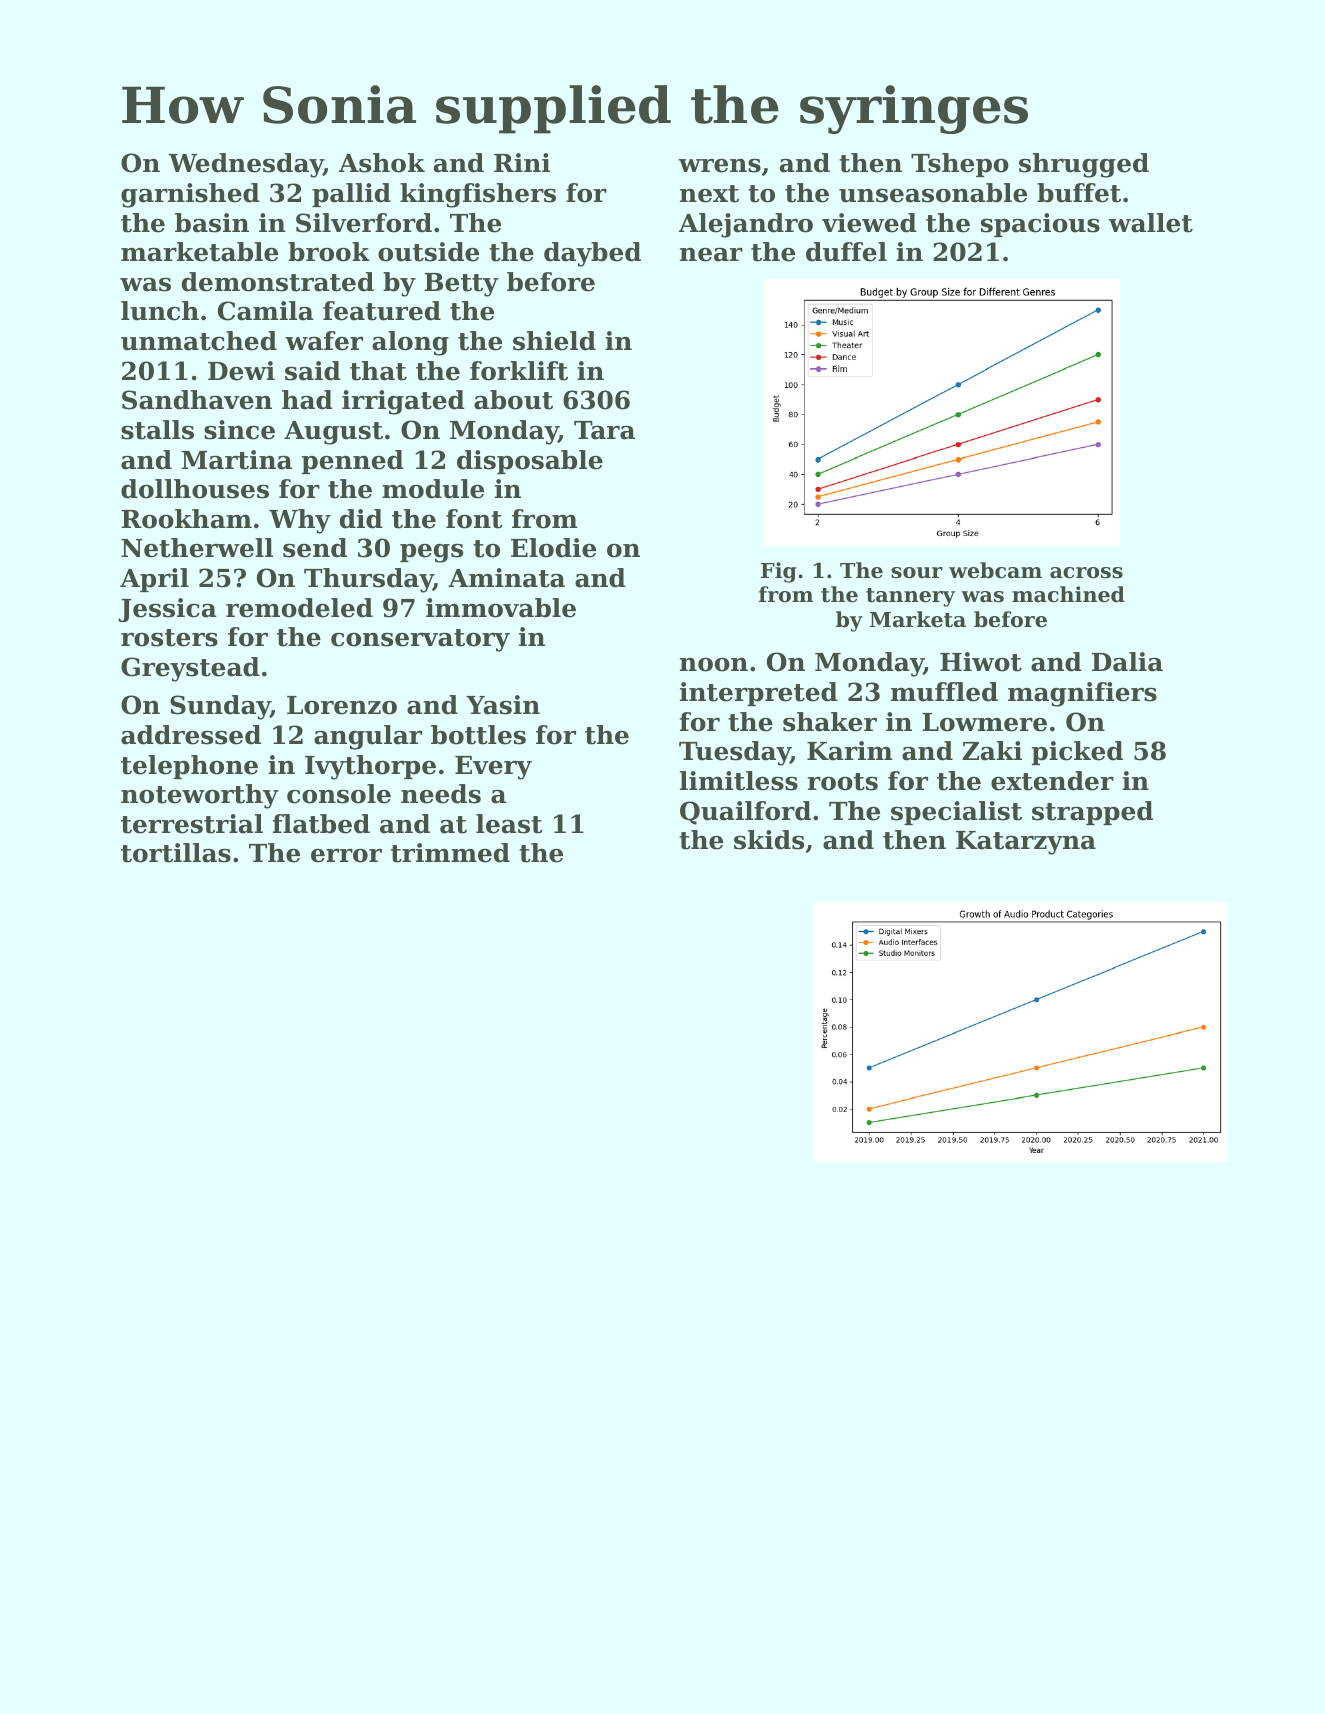  What do you see at coordinates (720, 166) in the page?
I see `wrens` at bounding box center [720, 166].
